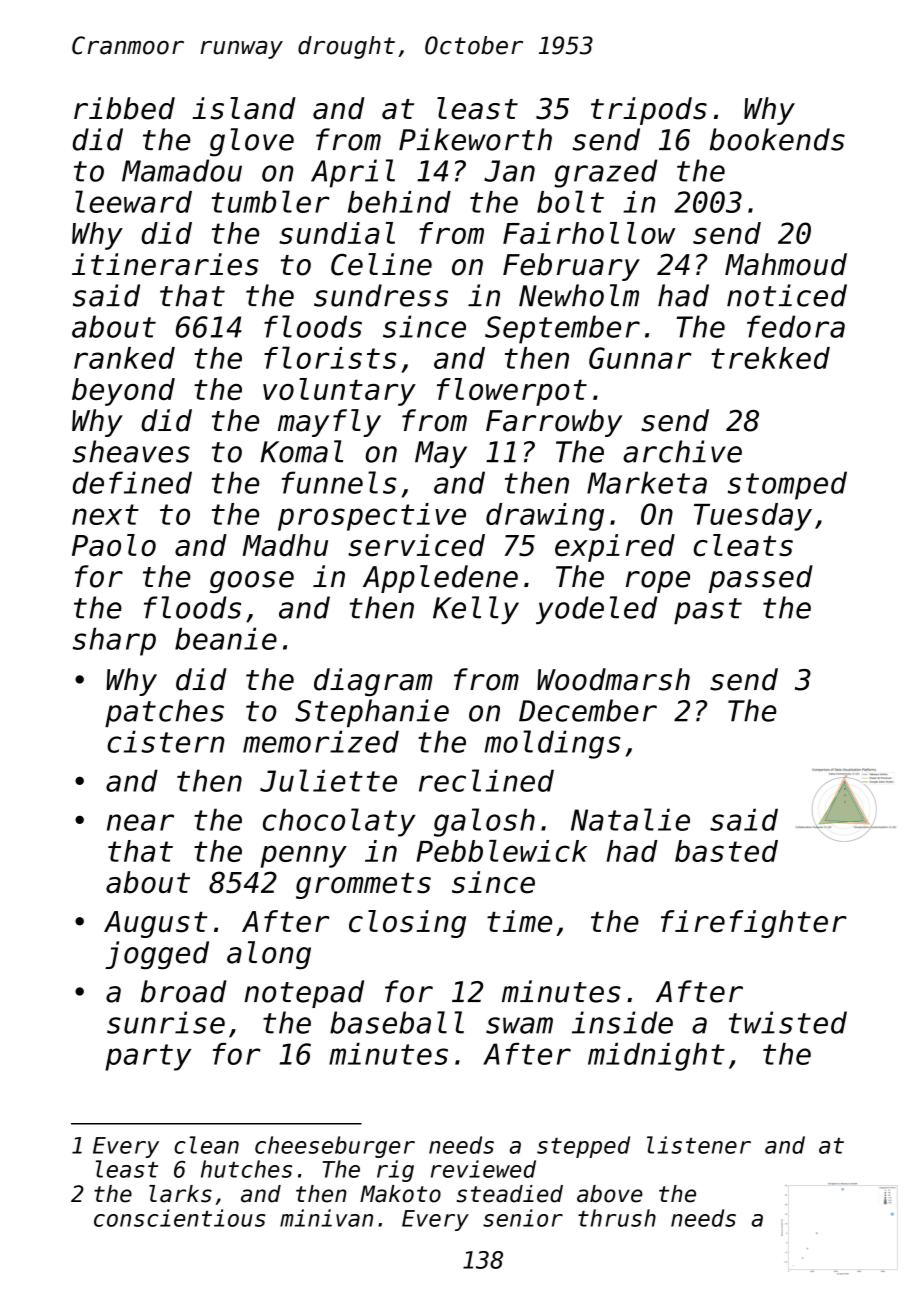 This image has width=924, height=1311. I want to click on sheaves, so click(131, 451).
